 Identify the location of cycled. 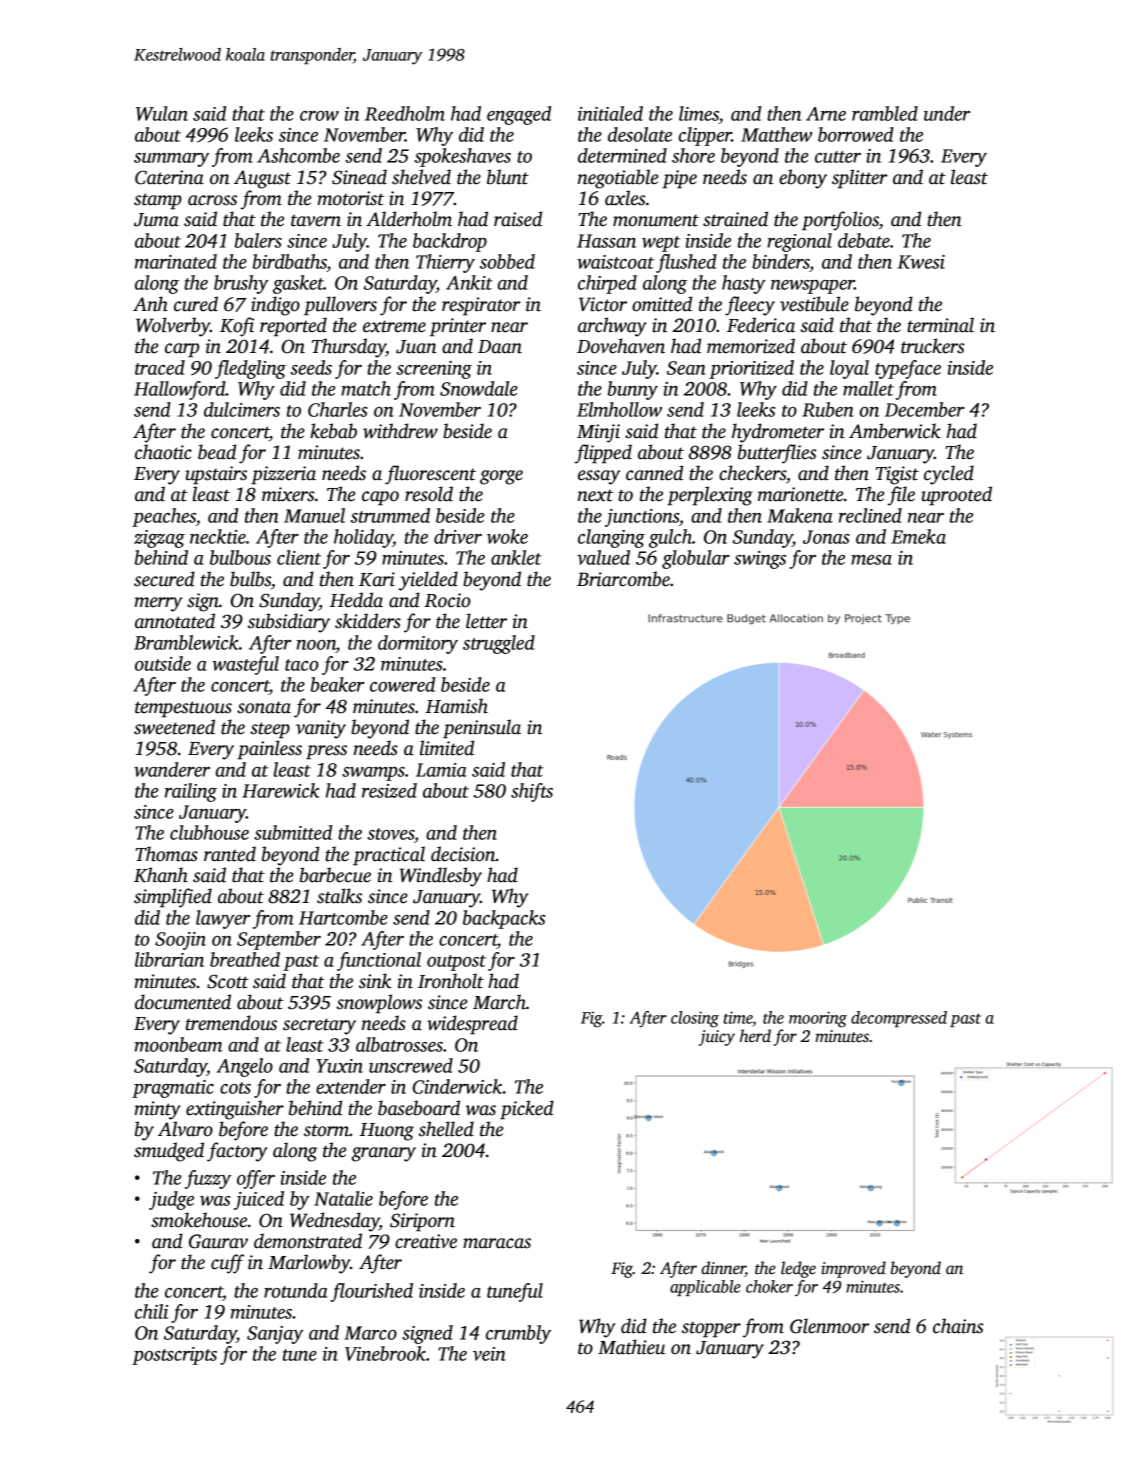
(949, 475).
